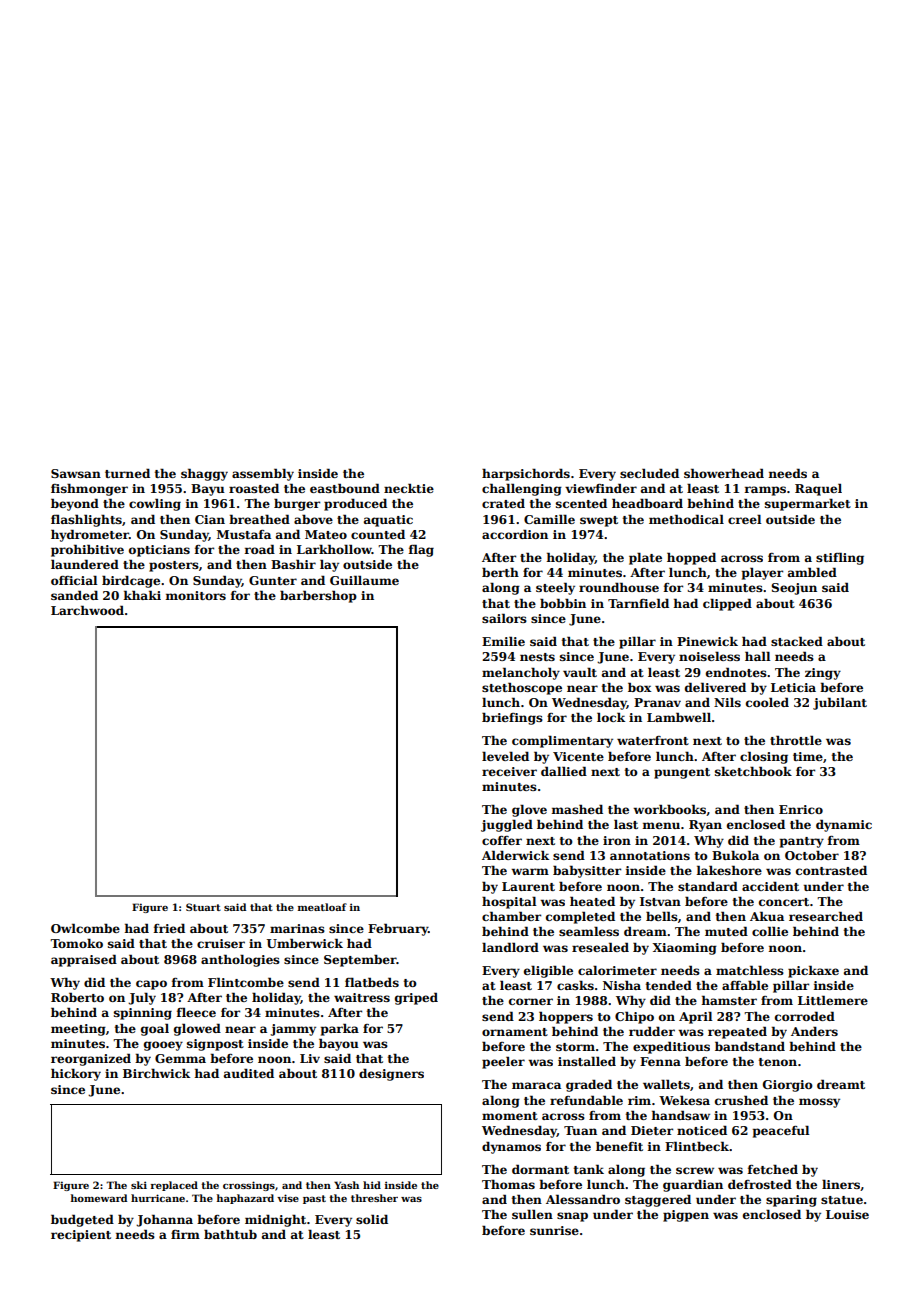  I want to click on mashed, so click(577, 809).
